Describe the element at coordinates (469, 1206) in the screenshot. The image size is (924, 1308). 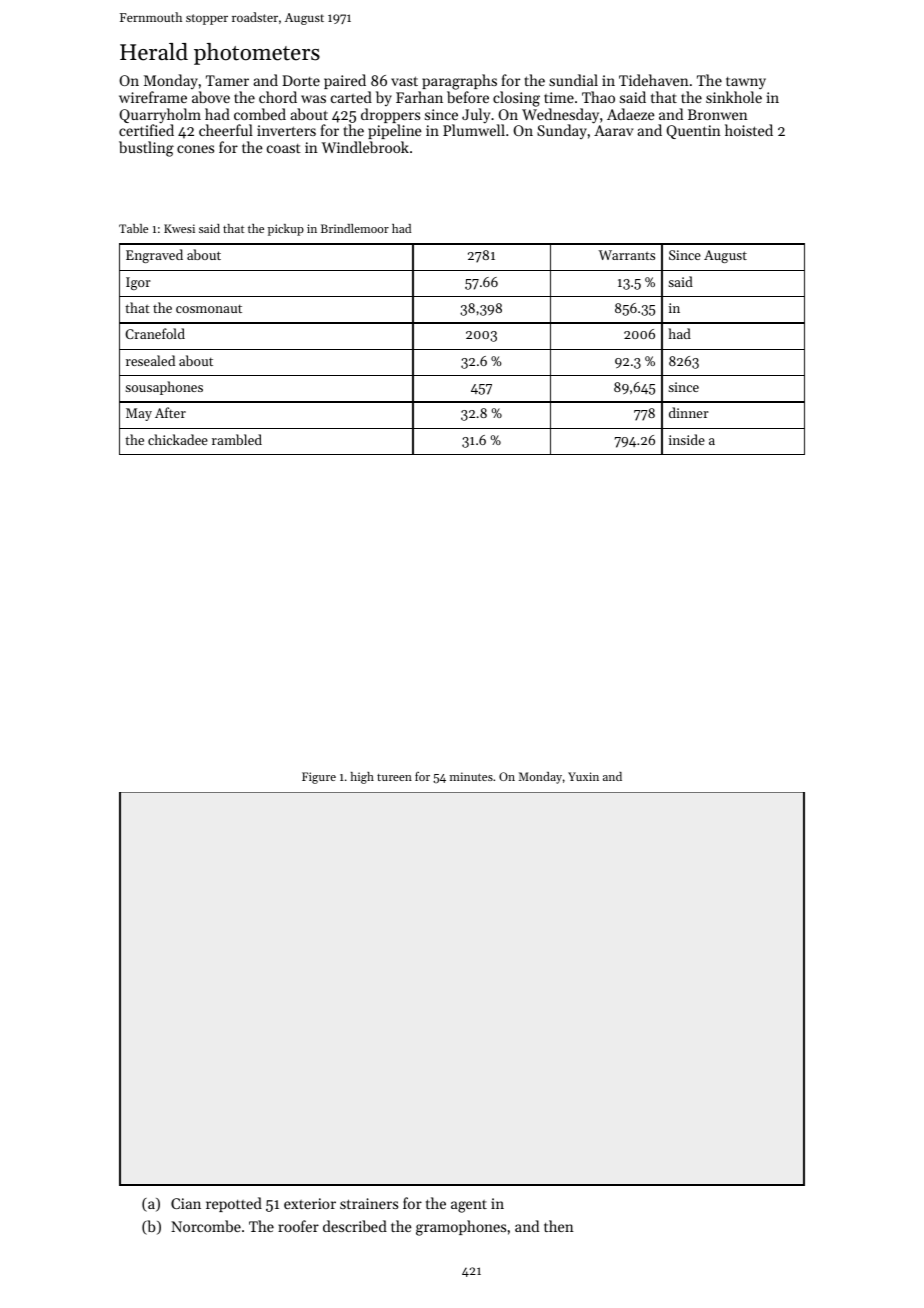
I see `agent` at that location.
